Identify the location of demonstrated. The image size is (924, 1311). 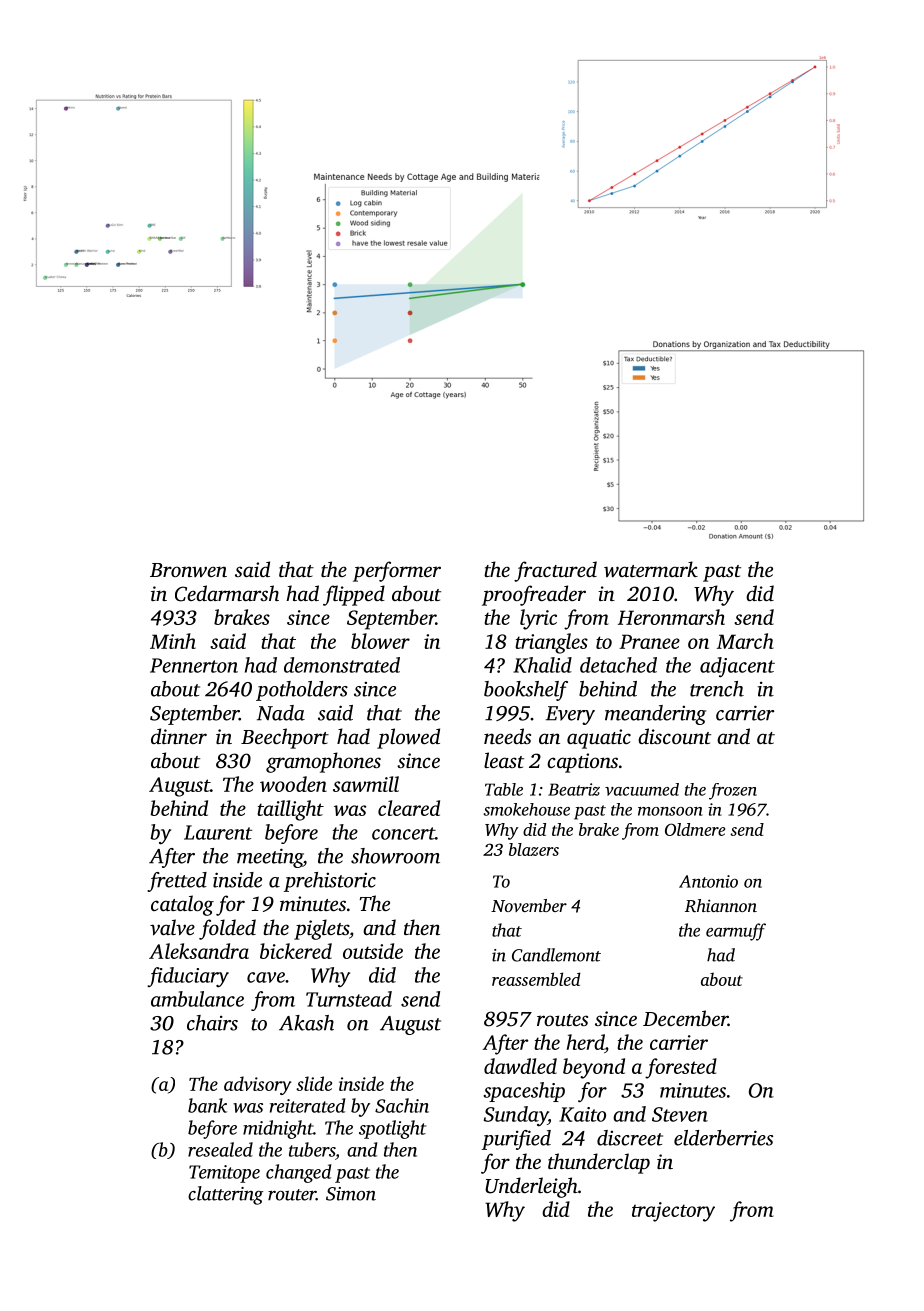
(342, 665).
